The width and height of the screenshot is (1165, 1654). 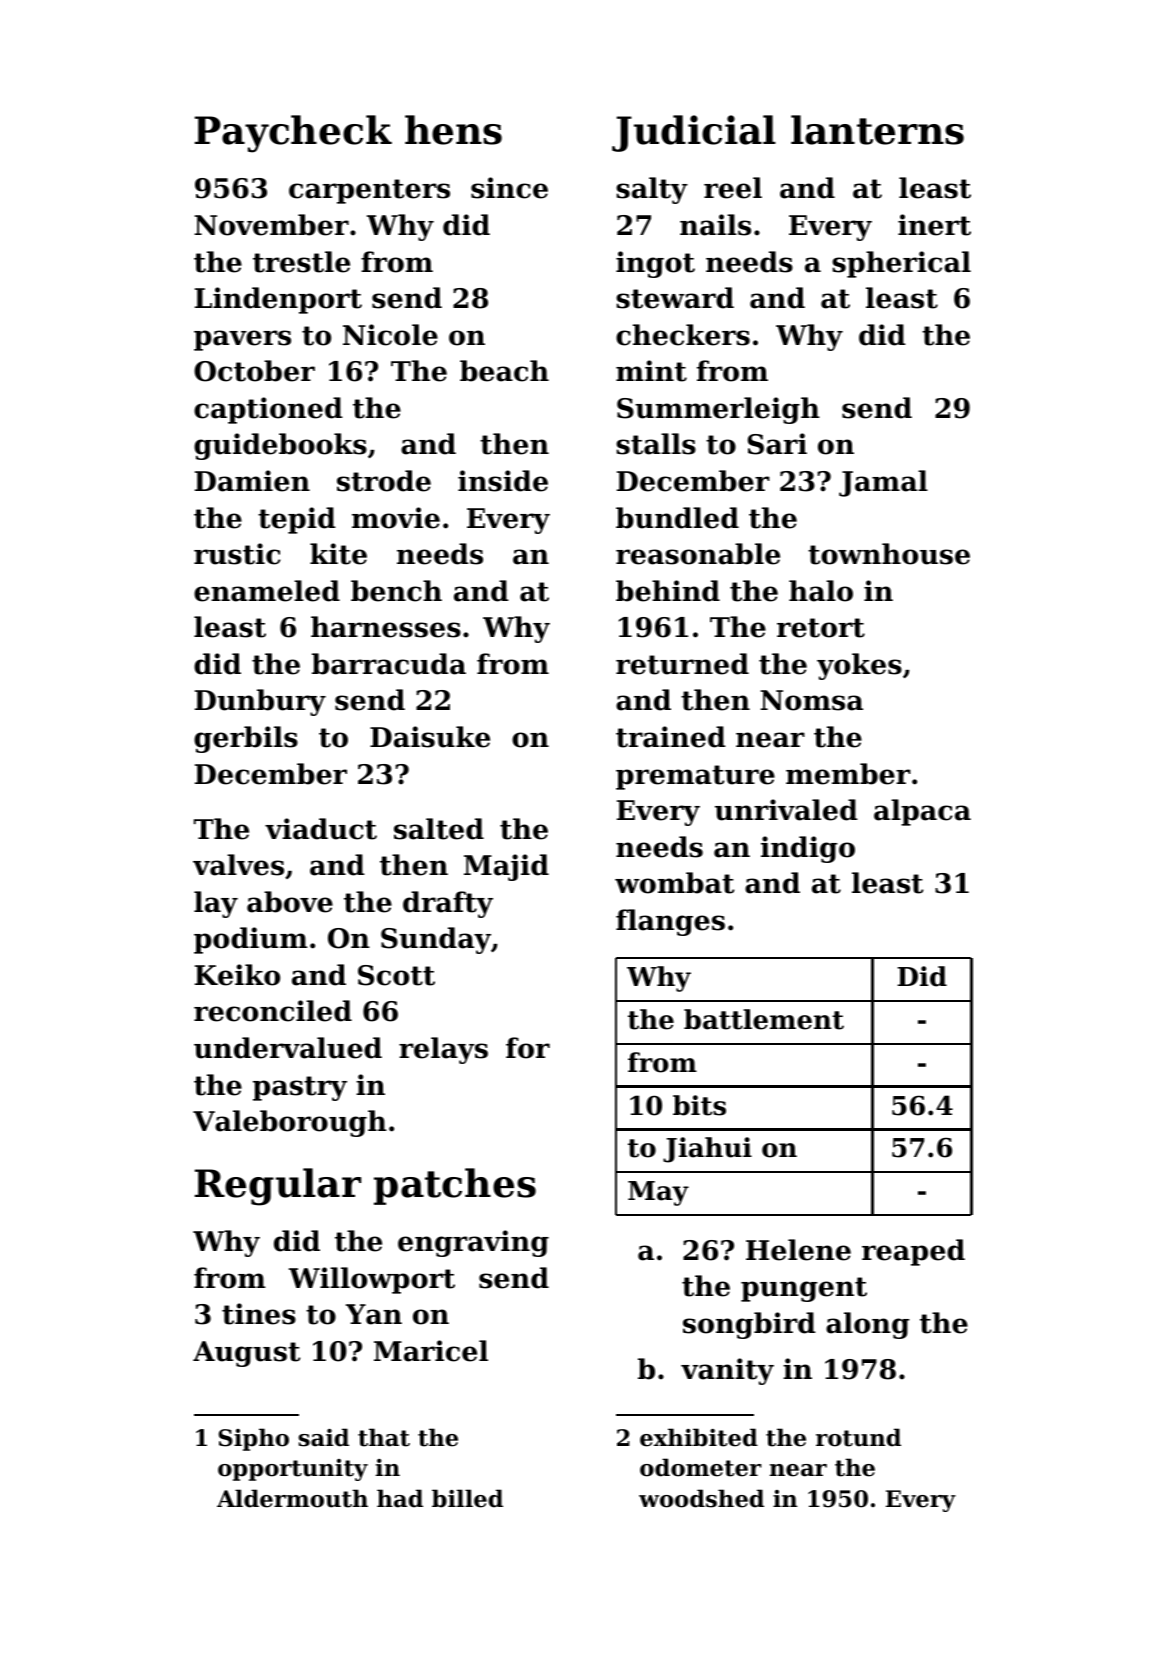 What do you see at coordinates (431, 1351) in the screenshot?
I see `Maricel` at bounding box center [431, 1351].
